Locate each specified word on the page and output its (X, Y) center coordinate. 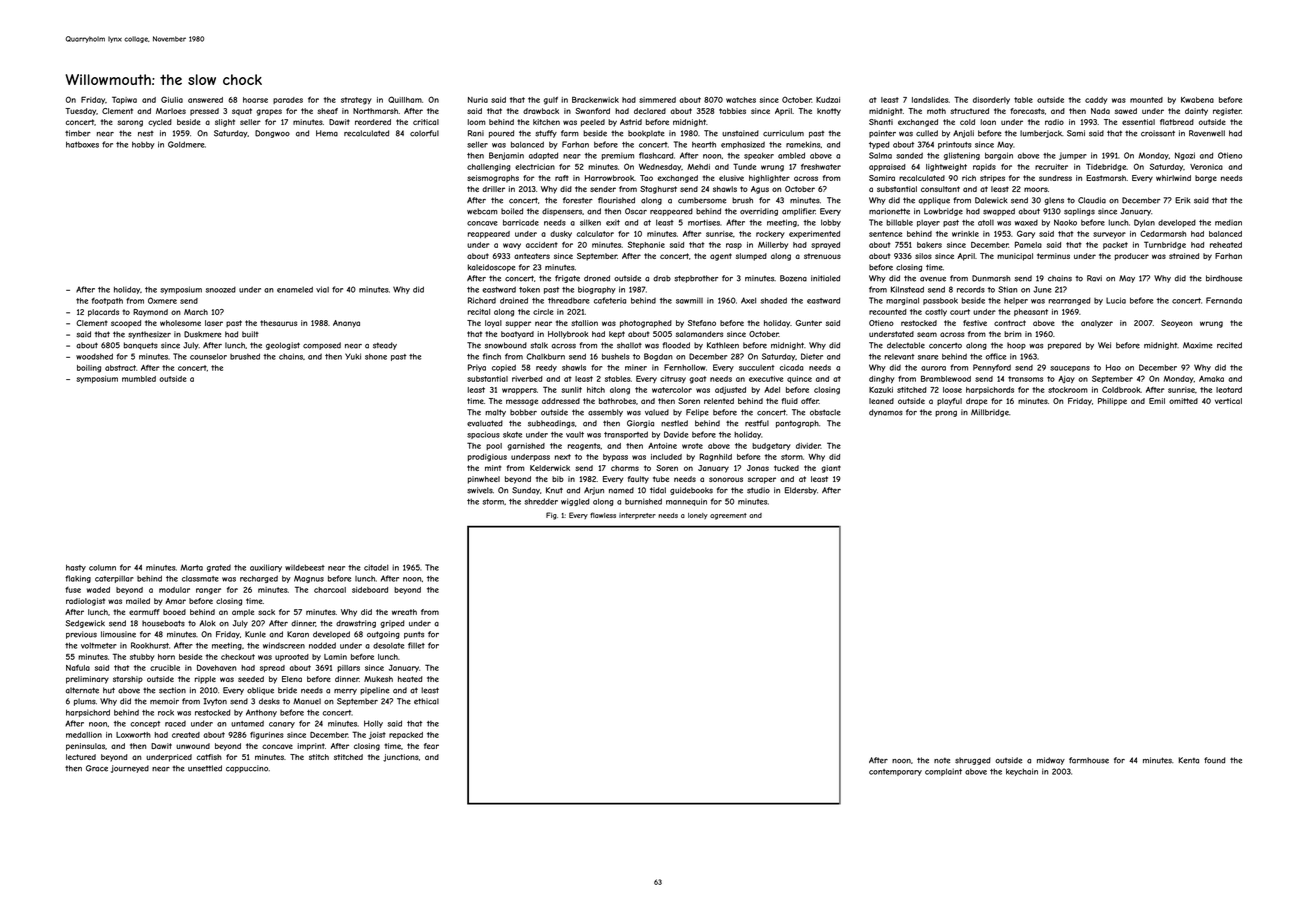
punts (414, 635)
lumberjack (1041, 134)
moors (1036, 189)
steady (385, 346)
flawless (603, 515)
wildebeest (305, 567)
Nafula (78, 667)
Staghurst (658, 190)
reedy (546, 368)
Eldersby (801, 491)
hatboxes (82, 144)
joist (377, 735)
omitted (1183, 401)
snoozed (221, 289)
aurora (933, 368)
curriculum (783, 133)
